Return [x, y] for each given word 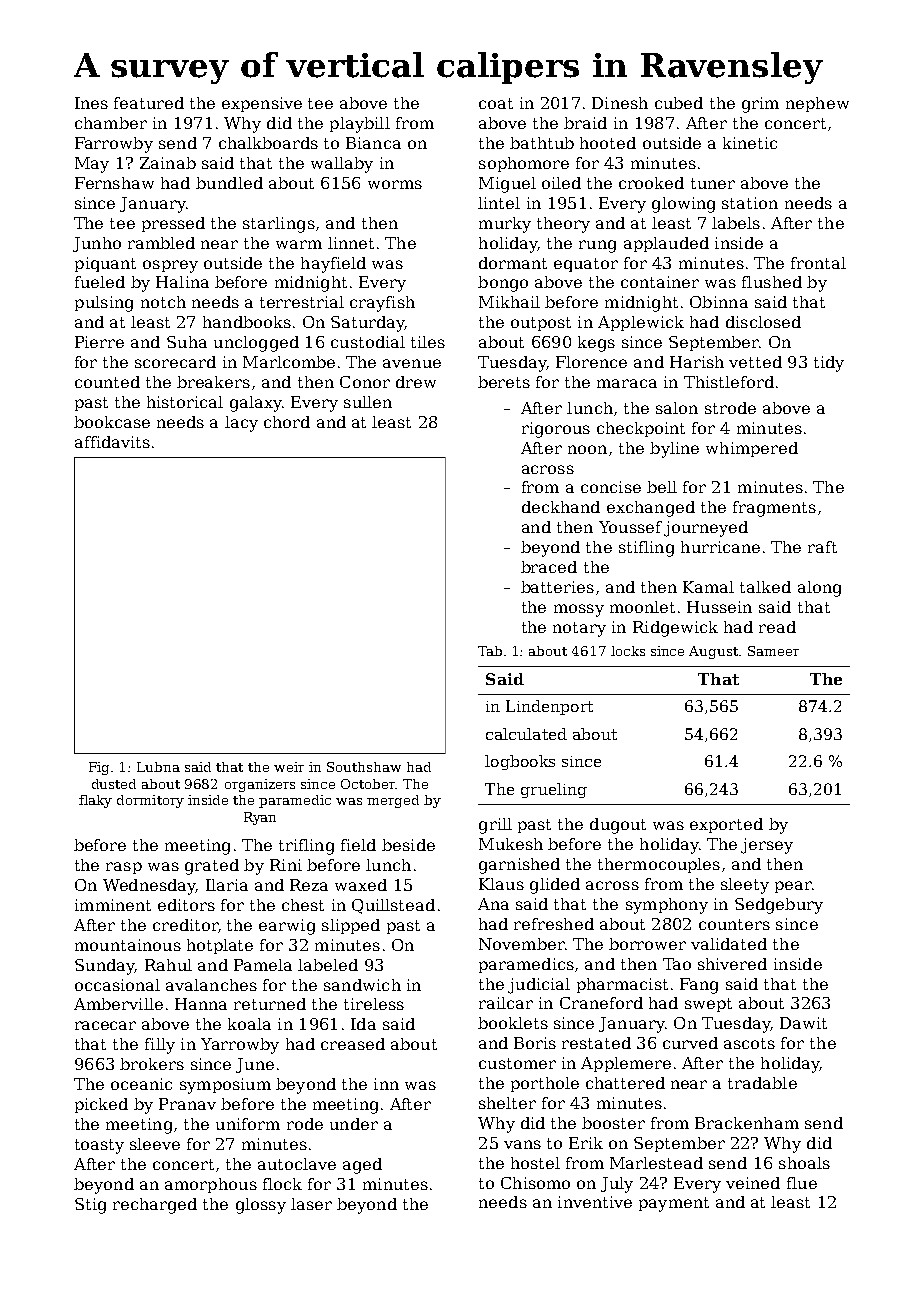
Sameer [773, 651]
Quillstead [393, 906]
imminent [113, 905]
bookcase [112, 422]
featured [149, 103]
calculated [526, 734]
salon [677, 408]
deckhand [561, 507]
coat [496, 103]
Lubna [158, 767]
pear [793, 887]
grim [760, 105]
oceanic [141, 1084]
